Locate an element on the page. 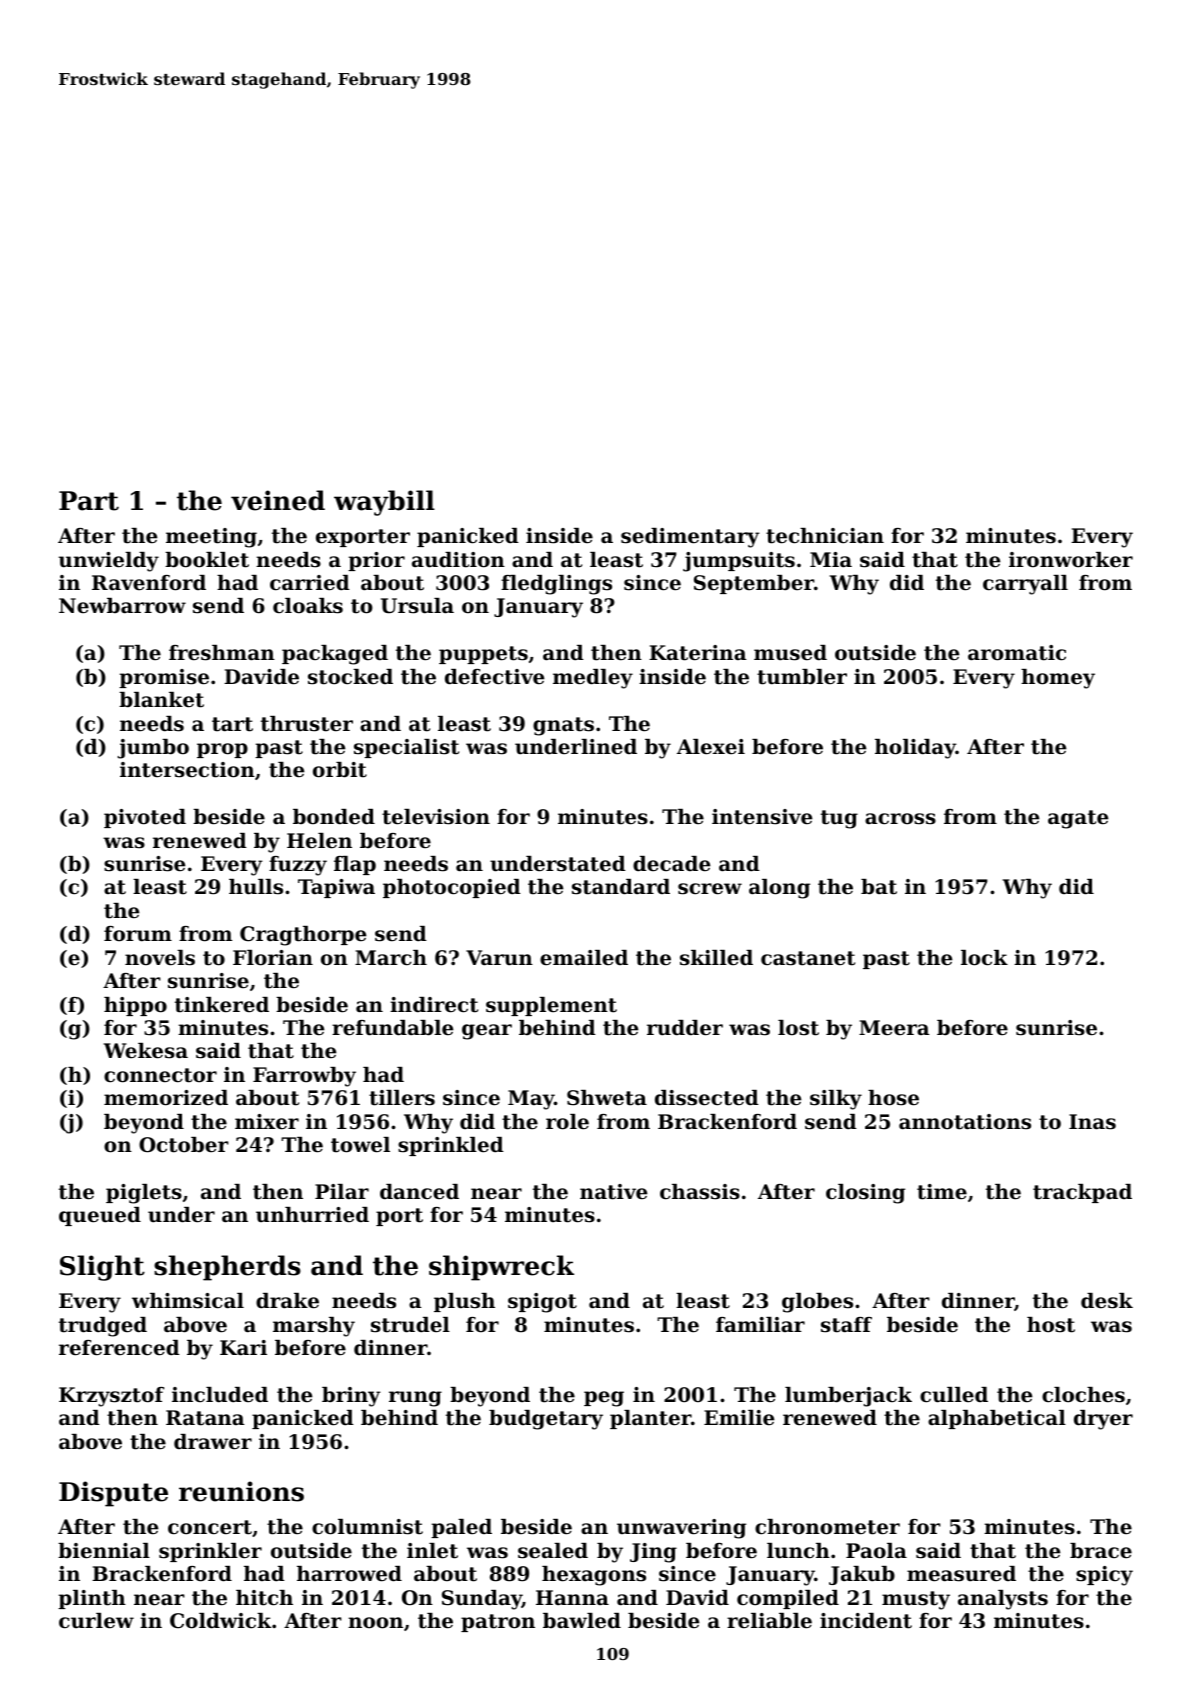 The width and height of the image is (1191, 1685). audition is located at coordinates (458, 560).
